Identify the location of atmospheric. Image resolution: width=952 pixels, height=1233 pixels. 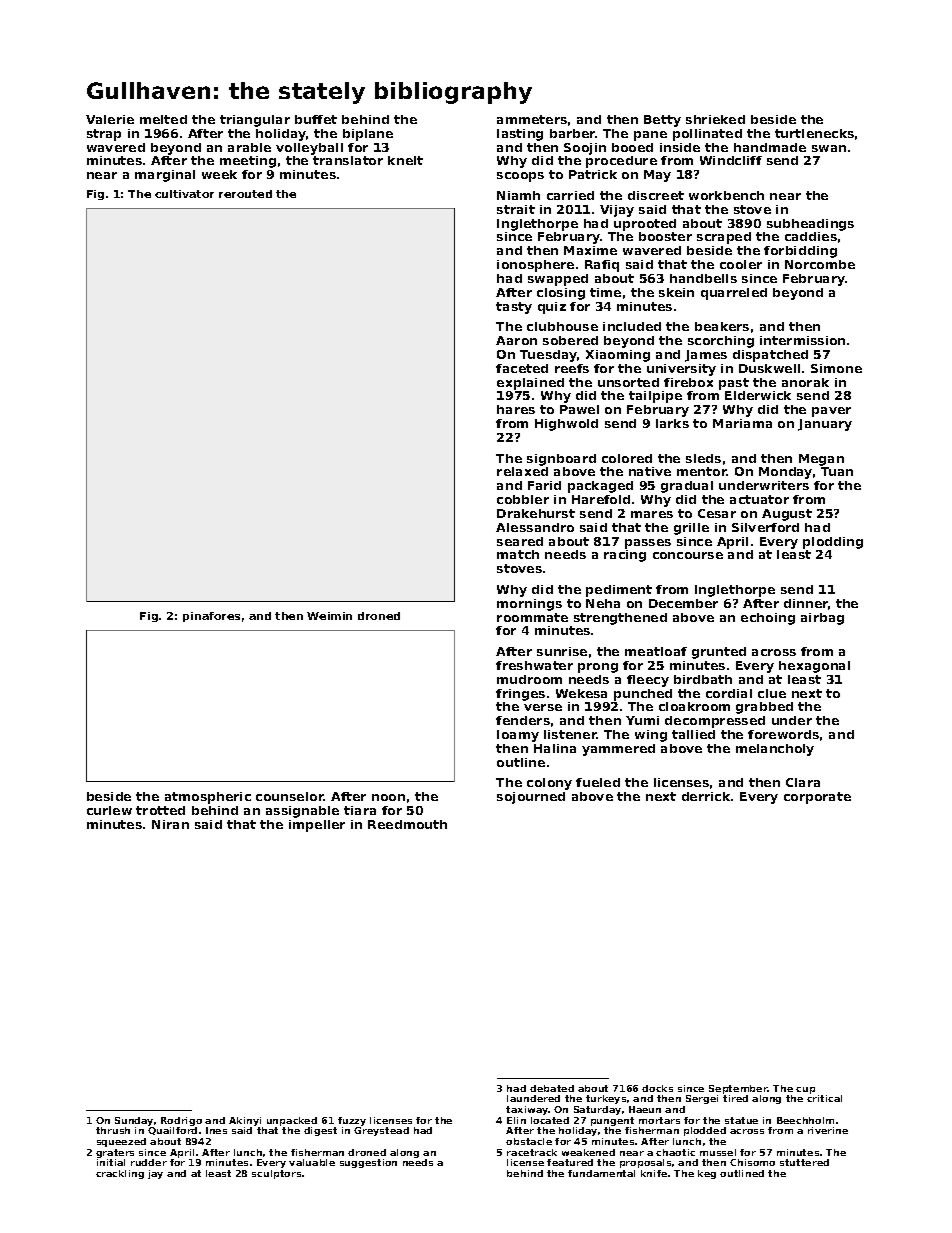
(208, 798).
